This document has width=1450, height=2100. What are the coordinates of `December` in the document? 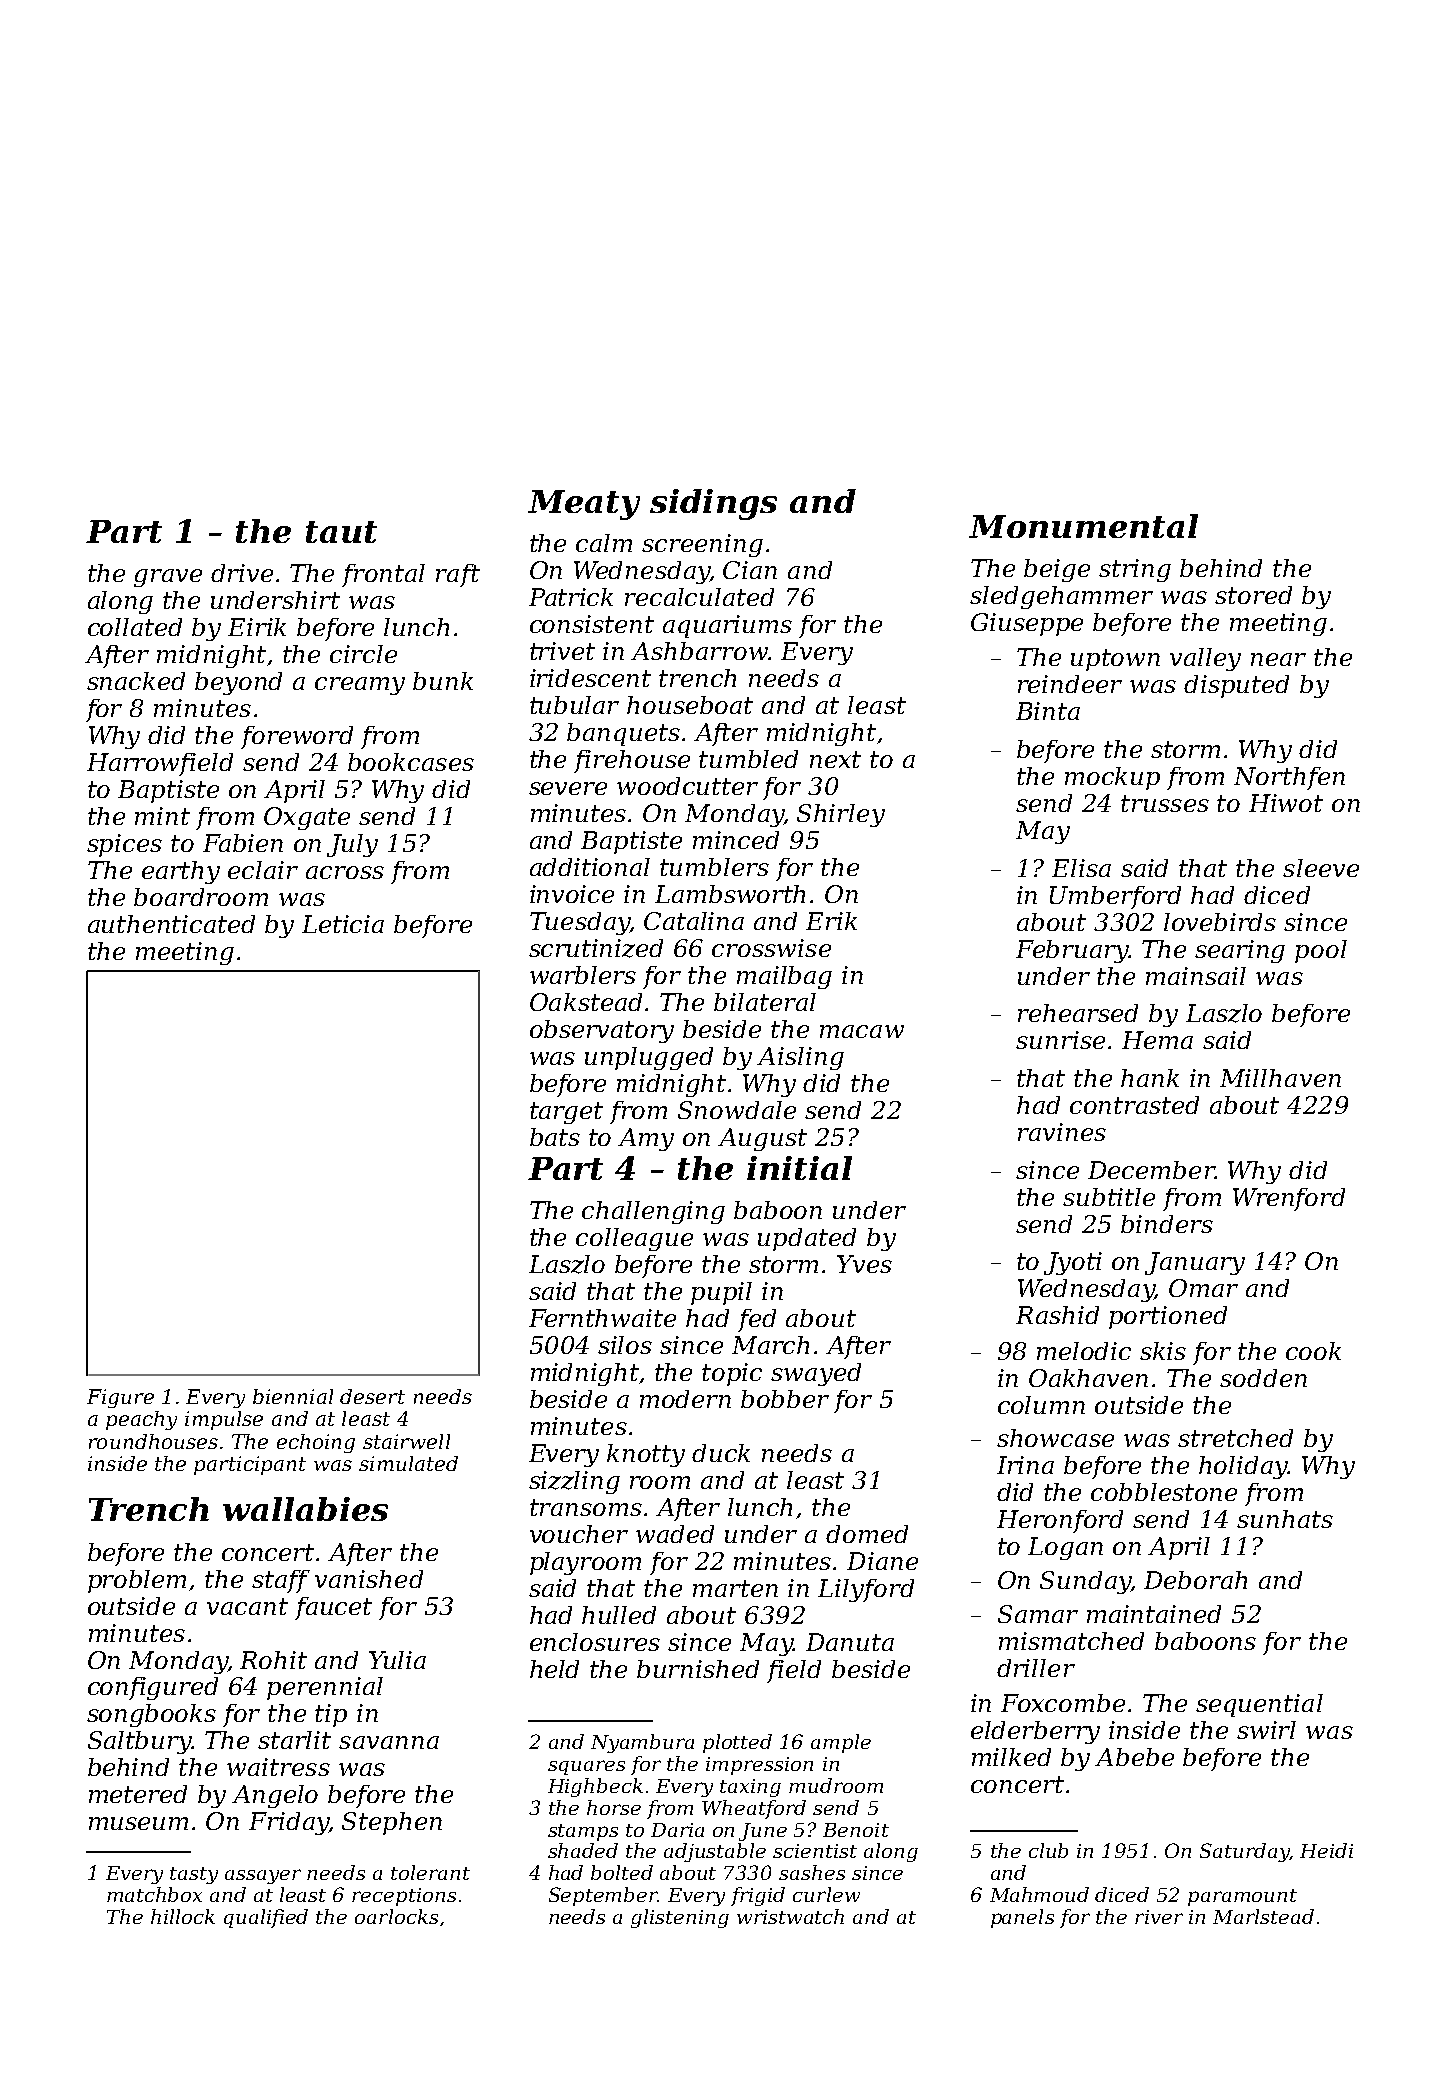 It's located at (1151, 1170).
